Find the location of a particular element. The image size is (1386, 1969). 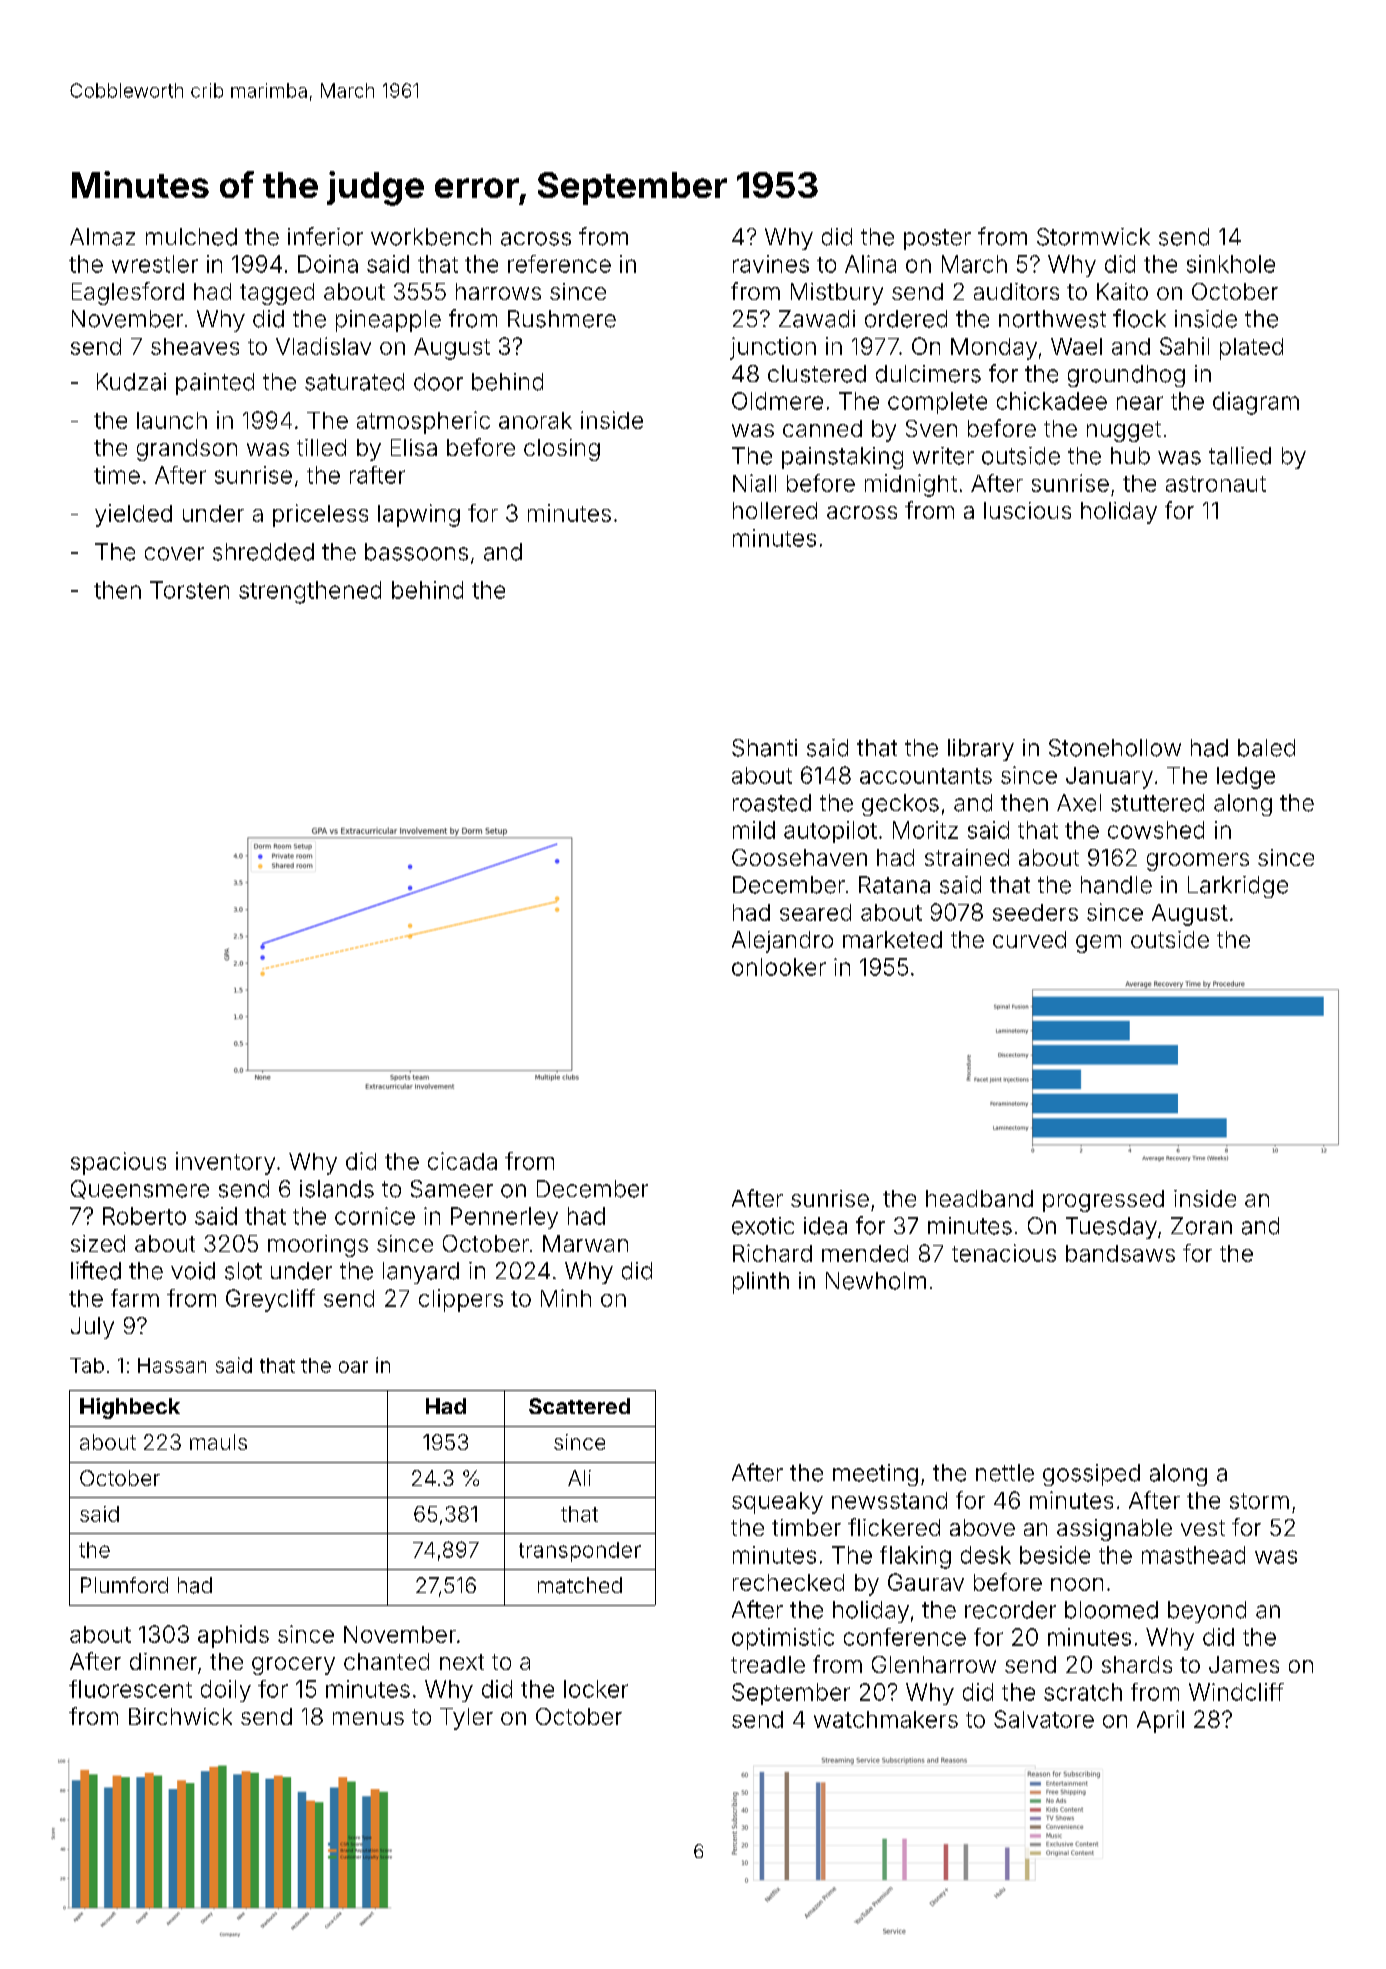

Zoran is located at coordinates (1201, 1226).
